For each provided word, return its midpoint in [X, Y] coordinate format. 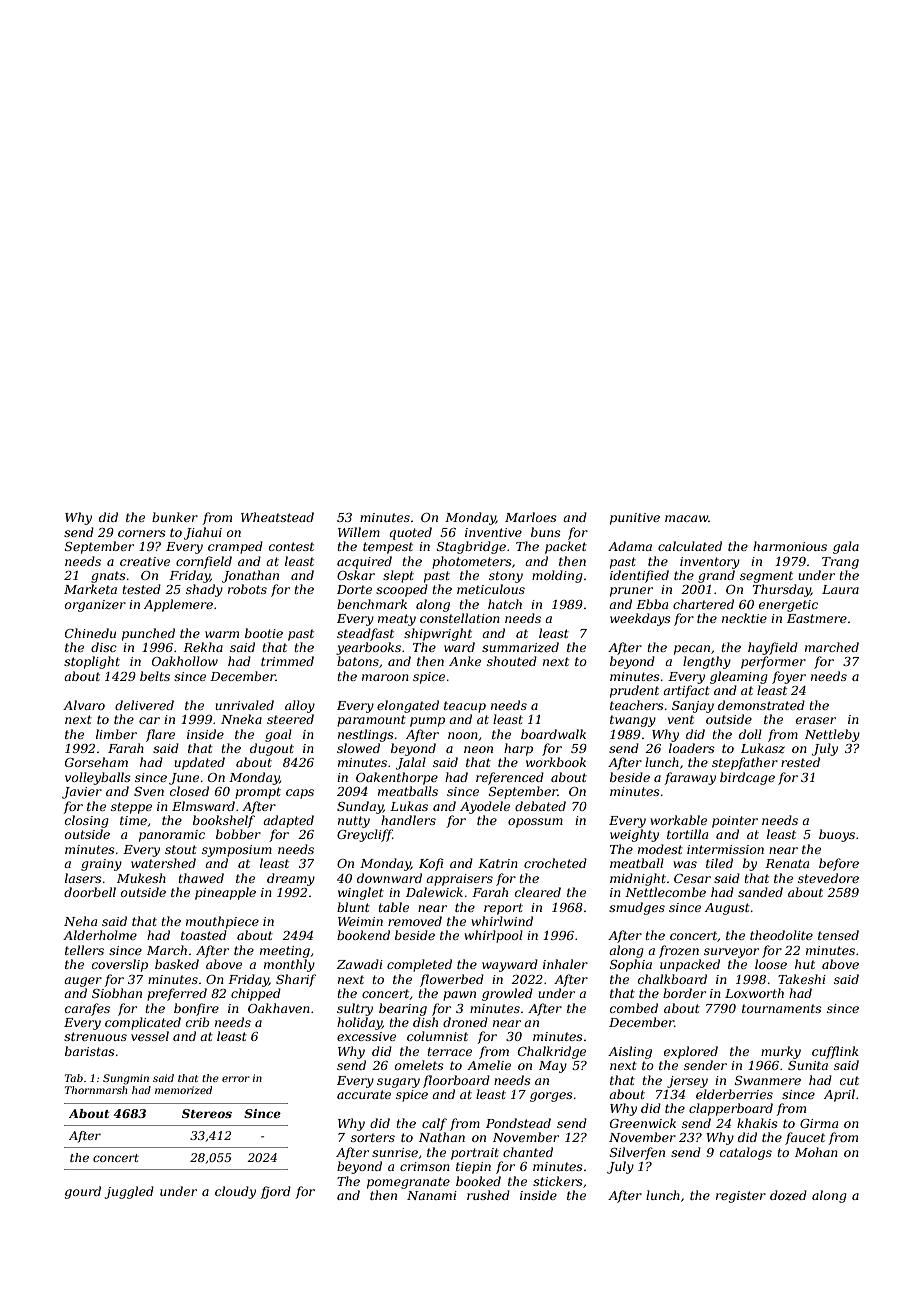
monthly [289, 965]
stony [506, 577]
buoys [837, 835]
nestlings [366, 735]
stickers [558, 1181]
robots [247, 589]
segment [766, 577]
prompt [258, 793]
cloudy [235, 1192]
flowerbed [452, 980]
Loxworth [754, 993]
